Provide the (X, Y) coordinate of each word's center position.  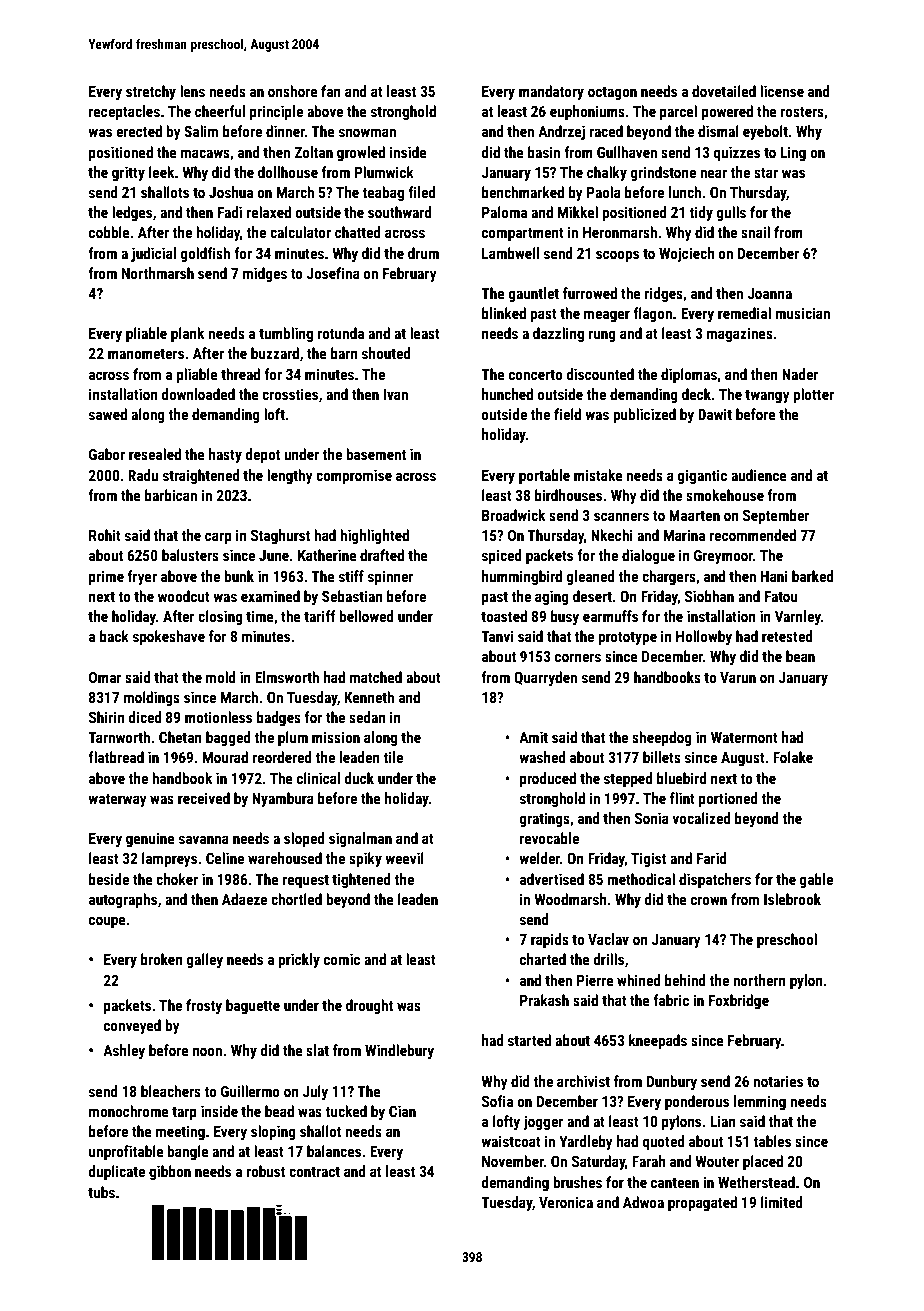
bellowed (366, 616)
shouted (386, 353)
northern (759, 980)
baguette (253, 1006)
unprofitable (126, 1152)
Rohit (105, 535)
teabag (383, 193)
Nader (800, 374)
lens (192, 91)
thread (240, 374)
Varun (738, 677)
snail (755, 232)
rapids (550, 940)
